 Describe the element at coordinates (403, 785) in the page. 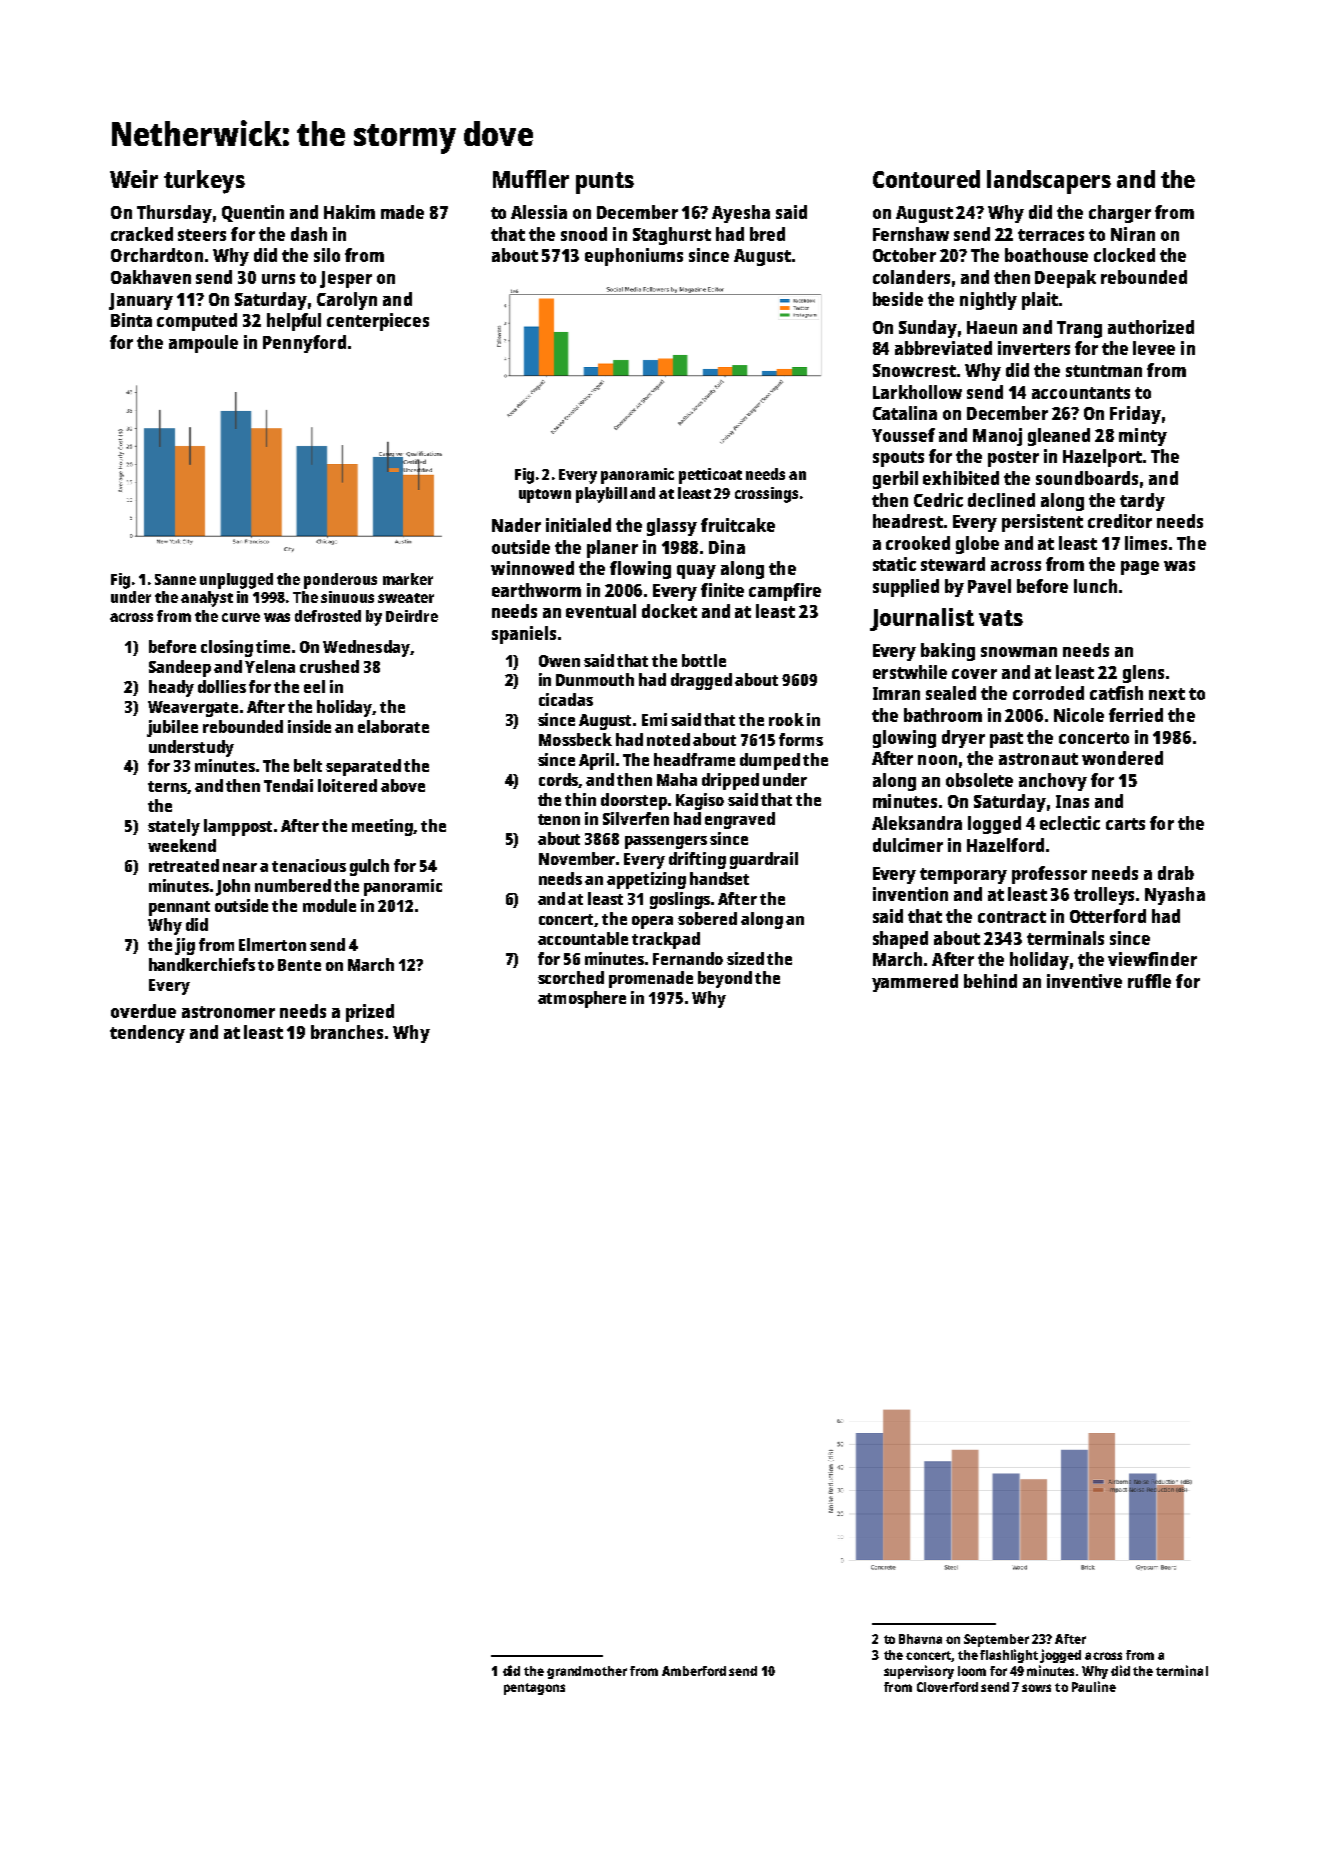

I see `above` at that location.
